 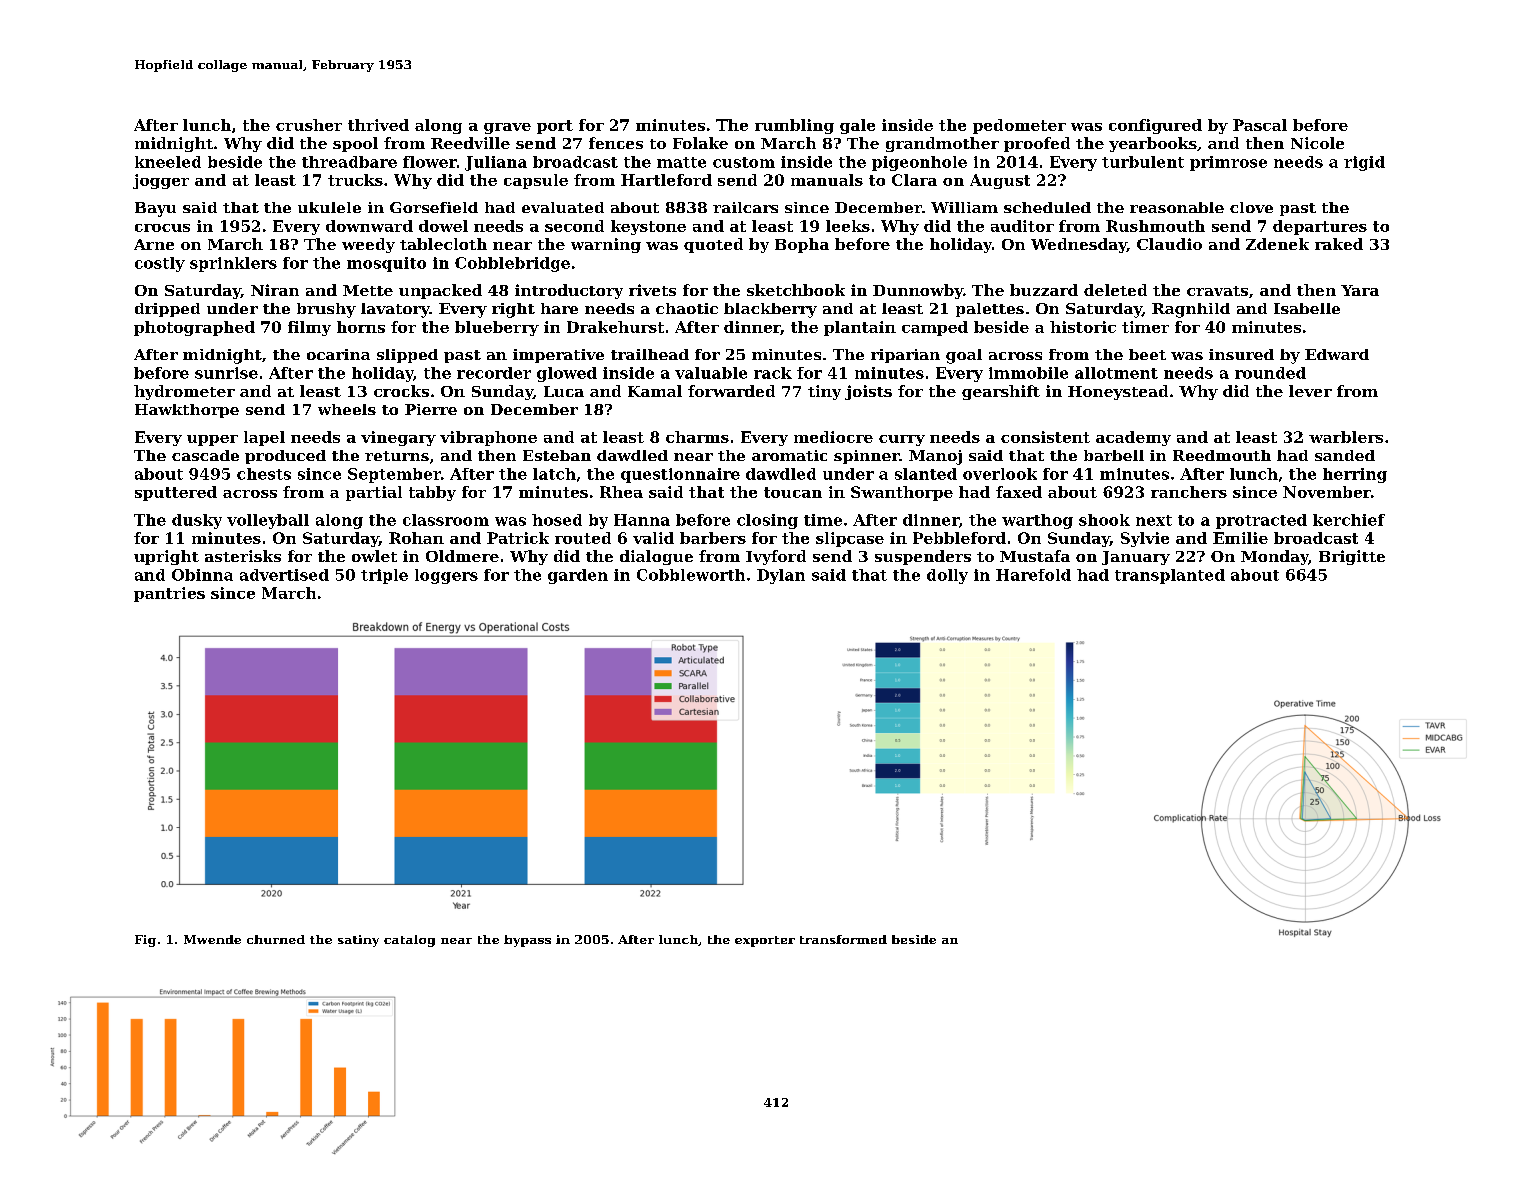 What do you see at coordinates (1339, 244) in the document?
I see `raked` at bounding box center [1339, 244].
